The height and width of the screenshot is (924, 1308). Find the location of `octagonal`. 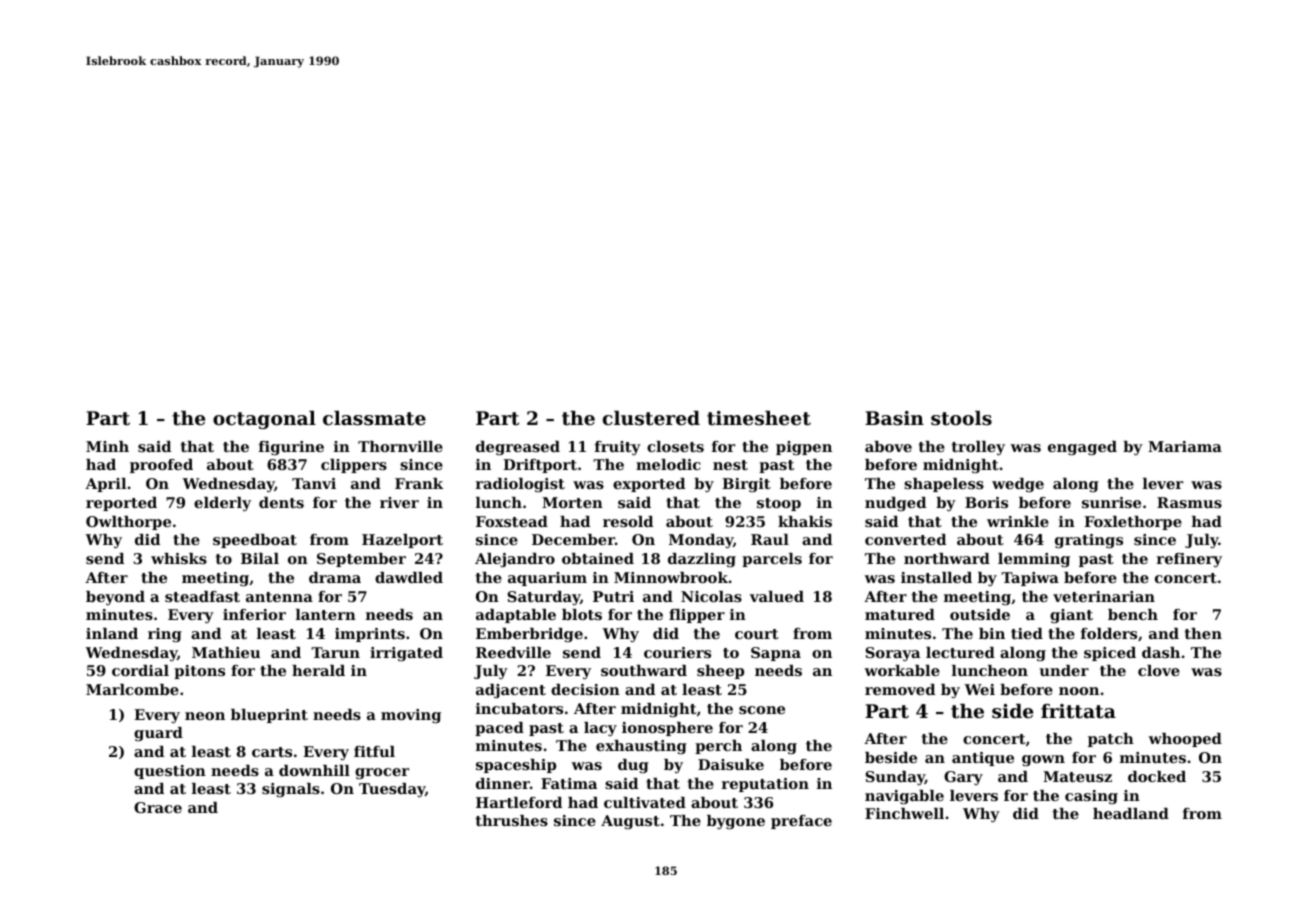

octagonal is located at coordinates (264, 420).
